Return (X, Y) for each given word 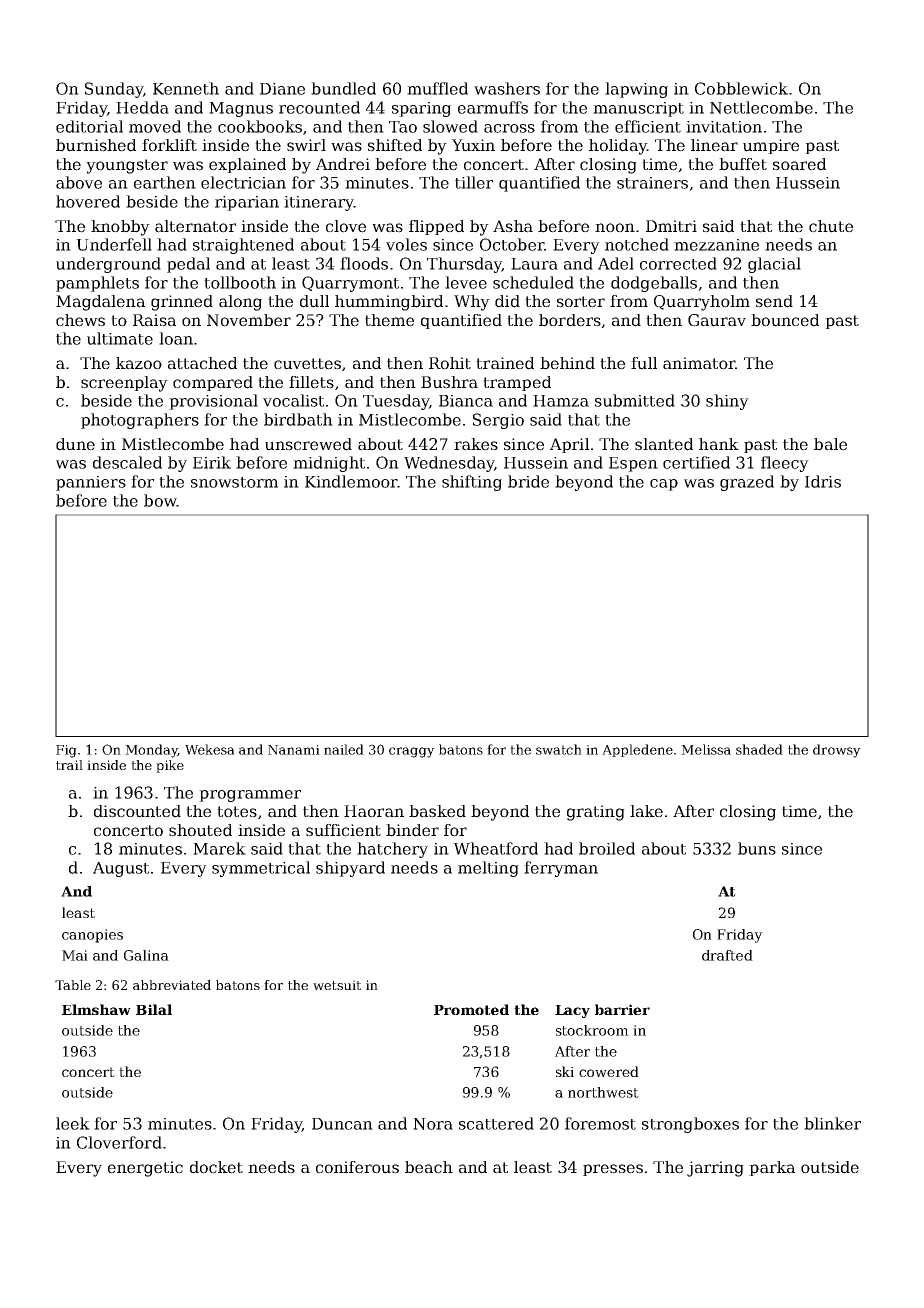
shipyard (350, 869)
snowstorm (234, 482)
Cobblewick (741, 88)
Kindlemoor (351, 481)
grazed (747, 483)
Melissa (706, 749)
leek (73, 1123)
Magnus (241, 109)
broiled (607, 848)
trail (69, 765)
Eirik (212, 462)
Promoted (471, 1009)
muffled (437, 88)
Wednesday (449, 464)
